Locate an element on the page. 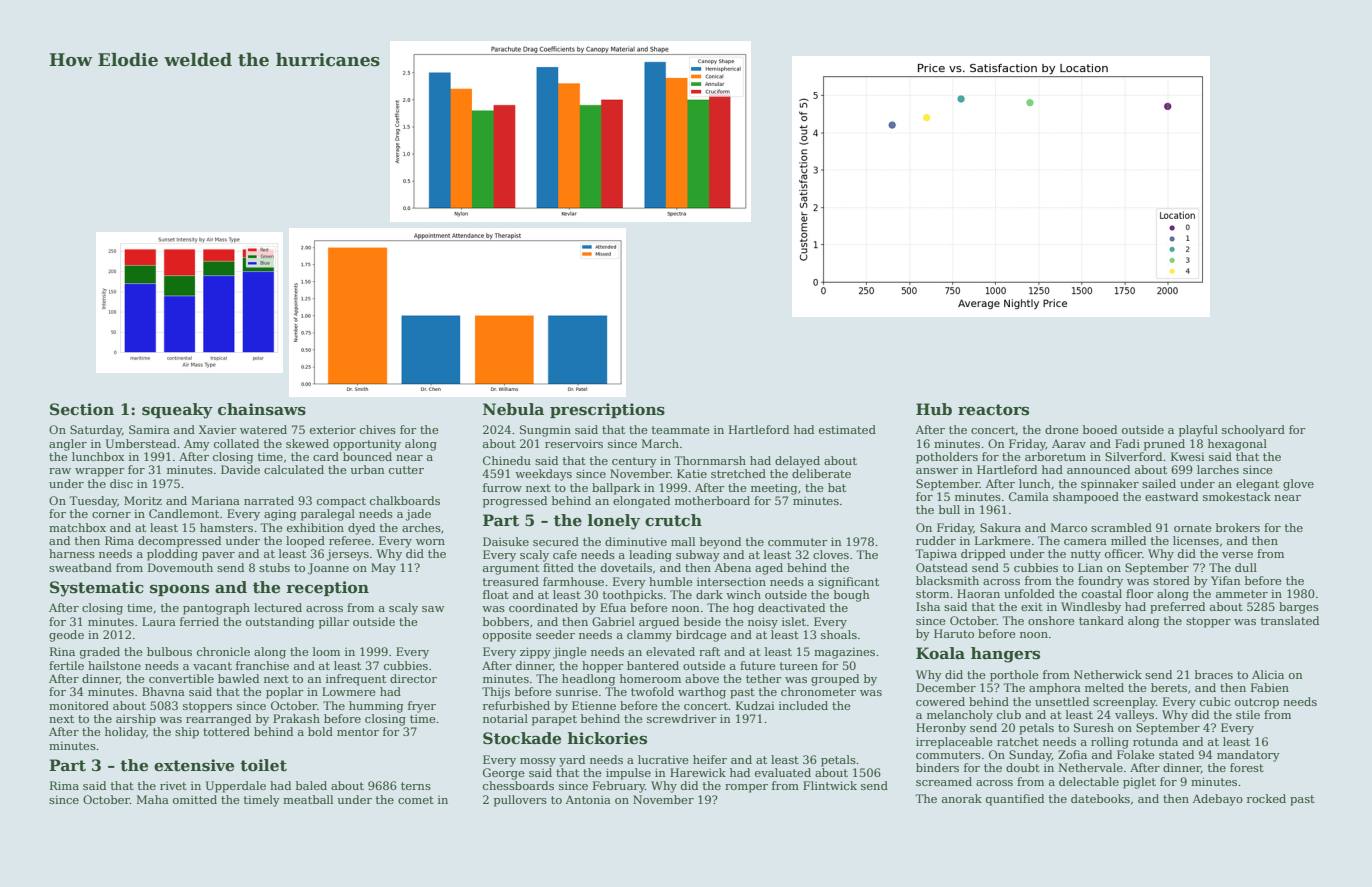 Image resolution: width=1372 pixels, height=887 pixels. Silverford is located at coordinates (1133, 456).
